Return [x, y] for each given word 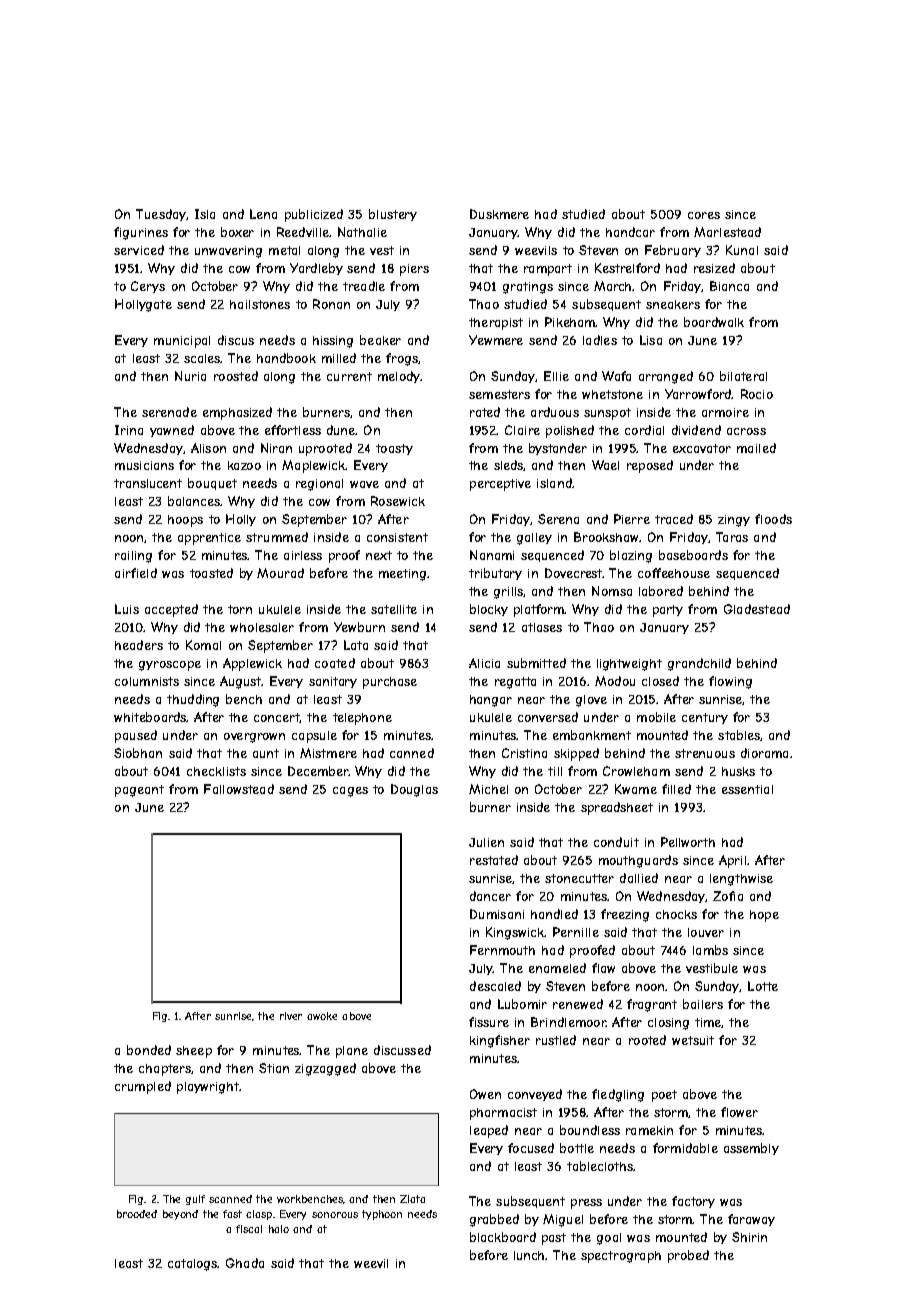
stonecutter [579, 878]
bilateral [743, 376]
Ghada [245, 1263]
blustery [393, 215]
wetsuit [693, 1040]
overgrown [254, 738]
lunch [530, 1255]
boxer [237, 232]
